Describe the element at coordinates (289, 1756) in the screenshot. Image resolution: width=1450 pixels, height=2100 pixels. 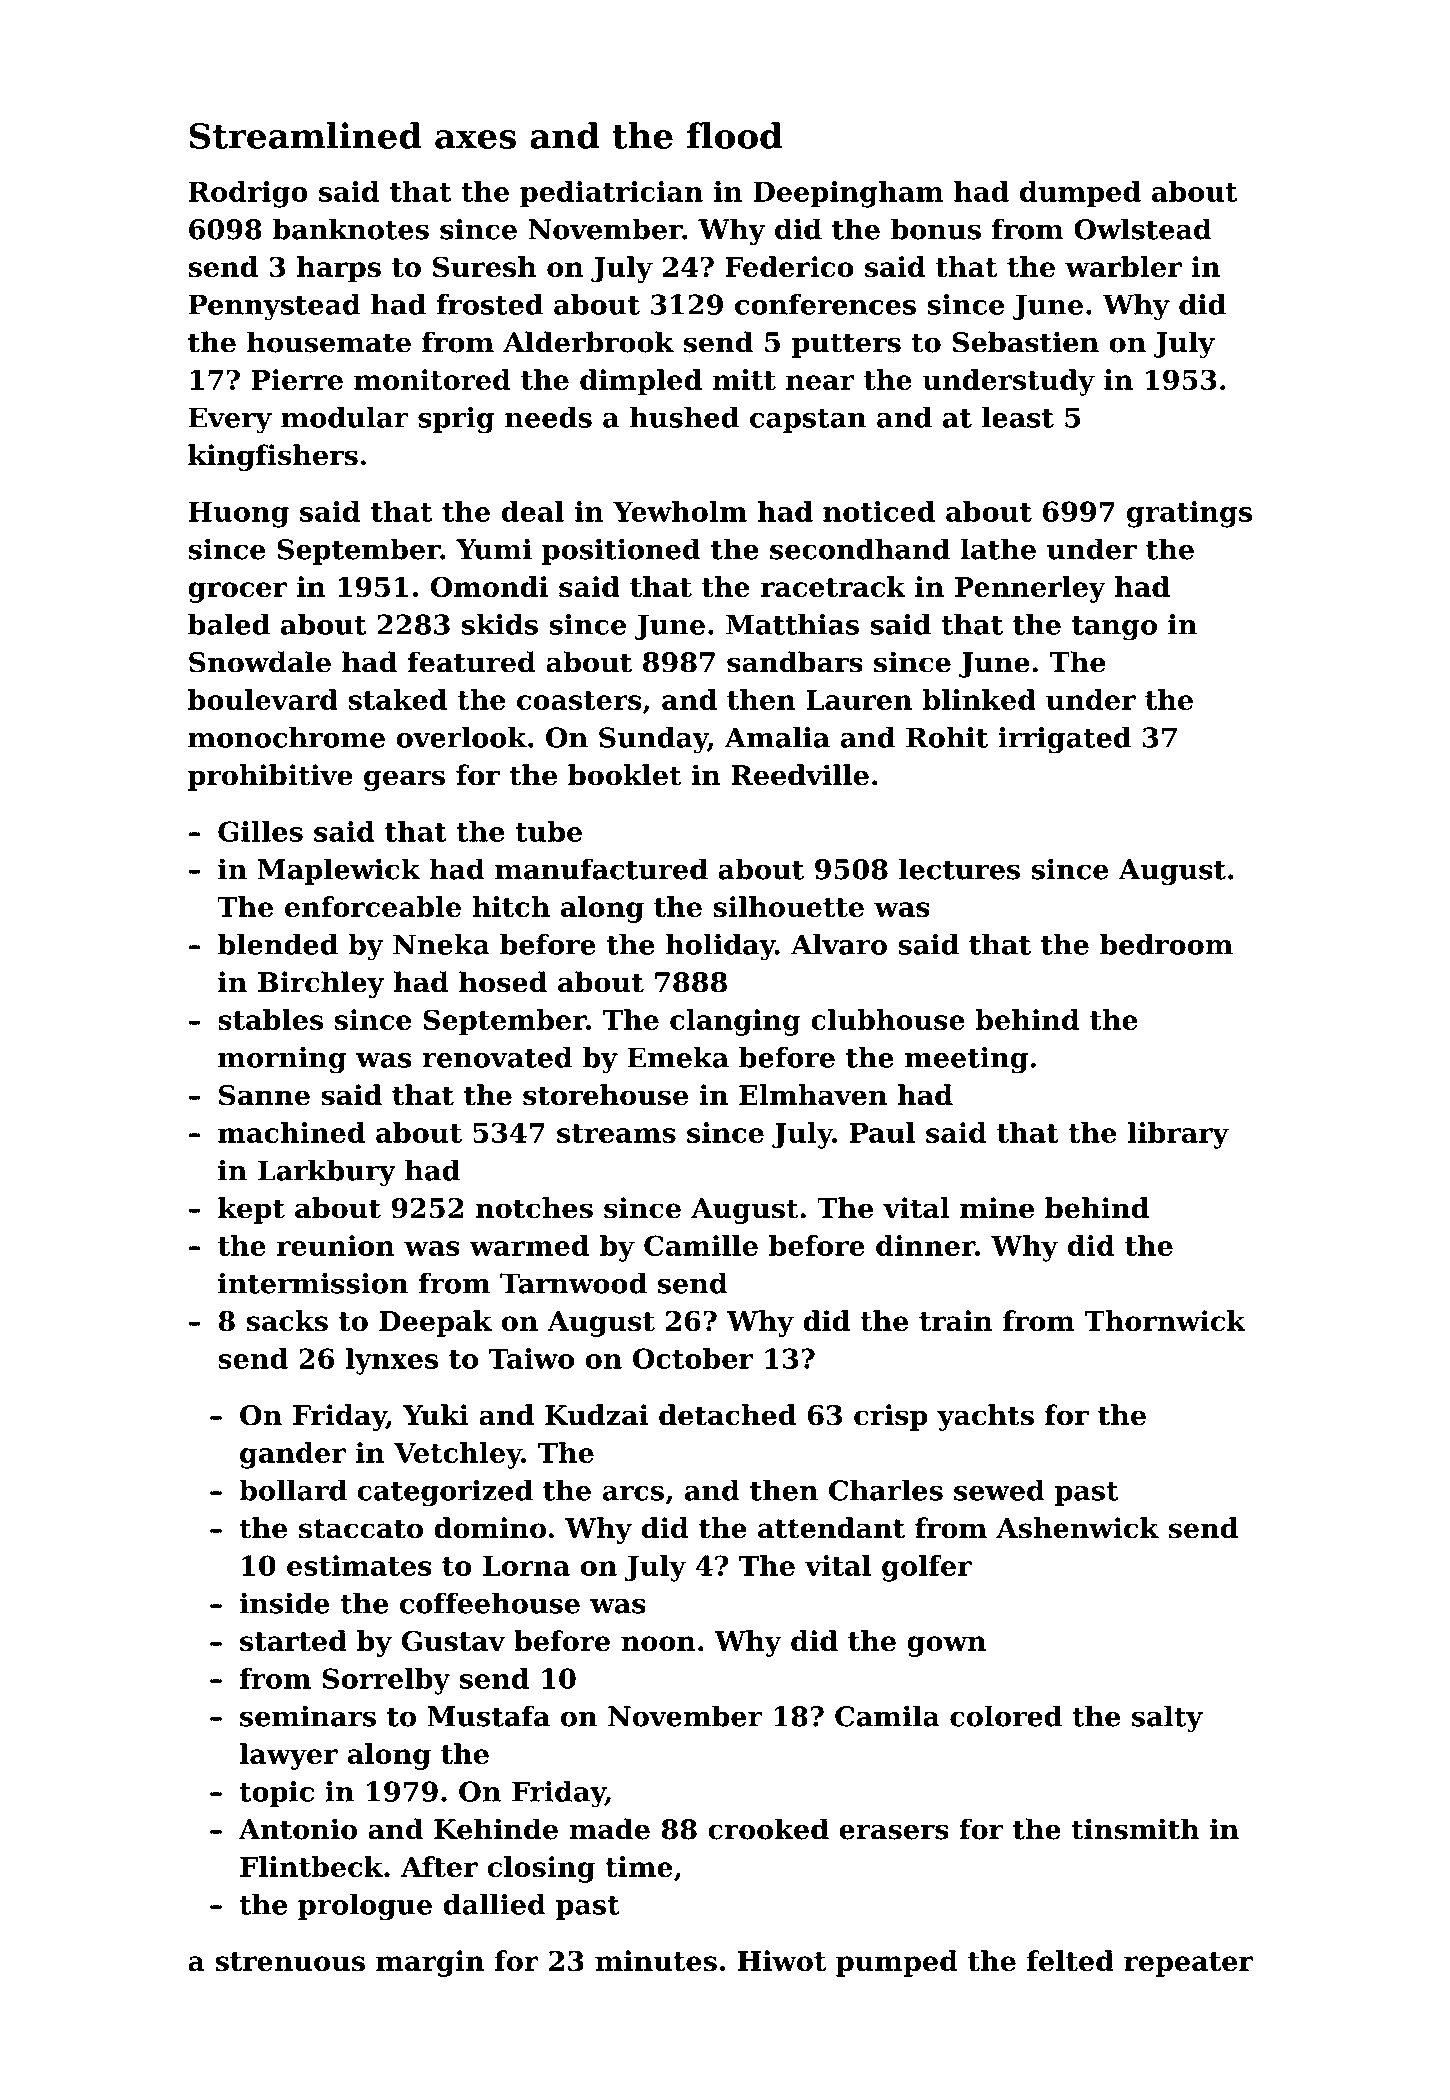
I see `lawyer` at that location.
